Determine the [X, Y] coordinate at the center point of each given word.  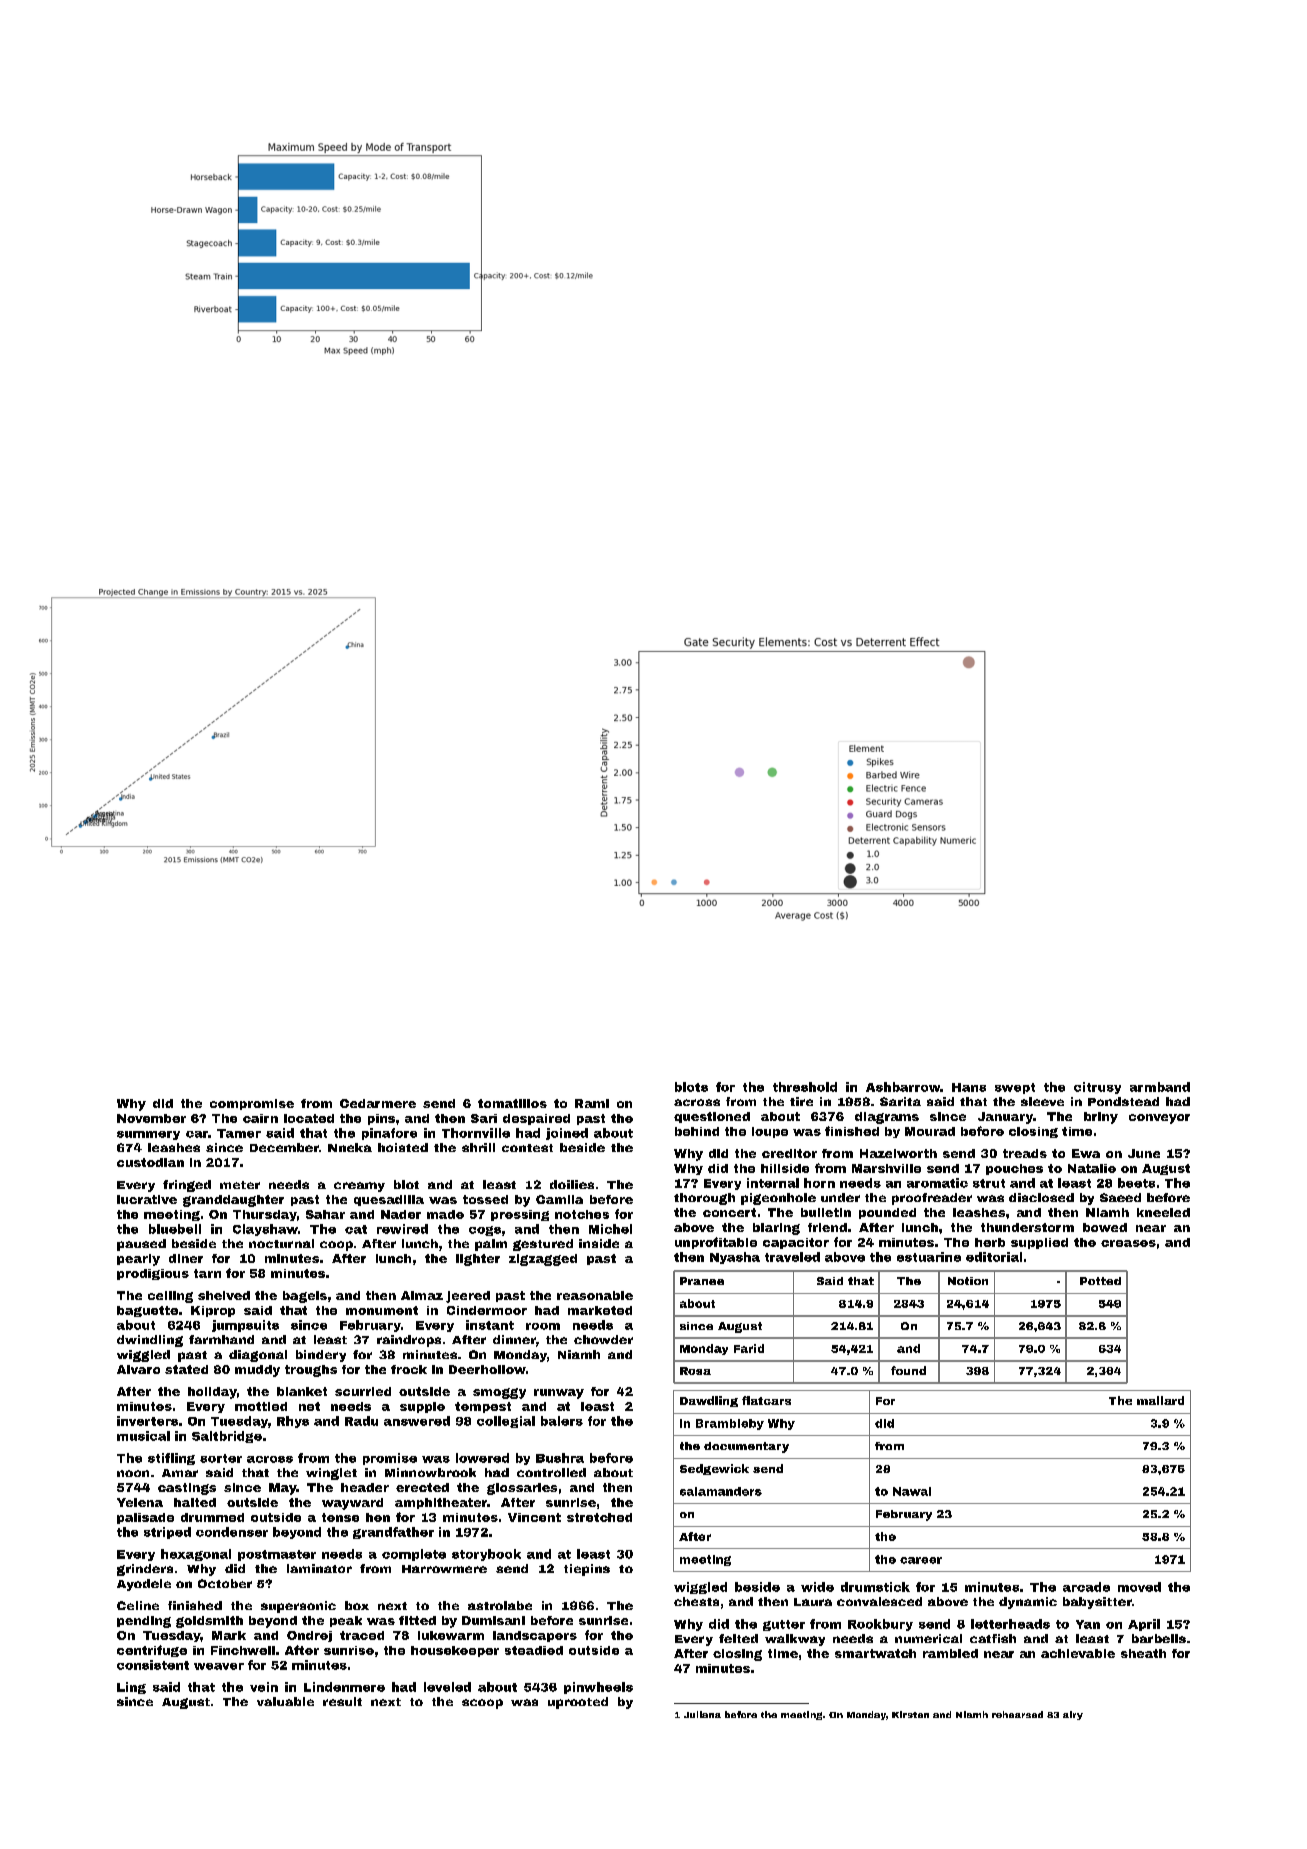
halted [195, 1502]
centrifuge [152, 1651]
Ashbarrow [903, 1087]
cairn [260, 1118]
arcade [1086, 1587]
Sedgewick [714, 1469]
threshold [805, 1087]
